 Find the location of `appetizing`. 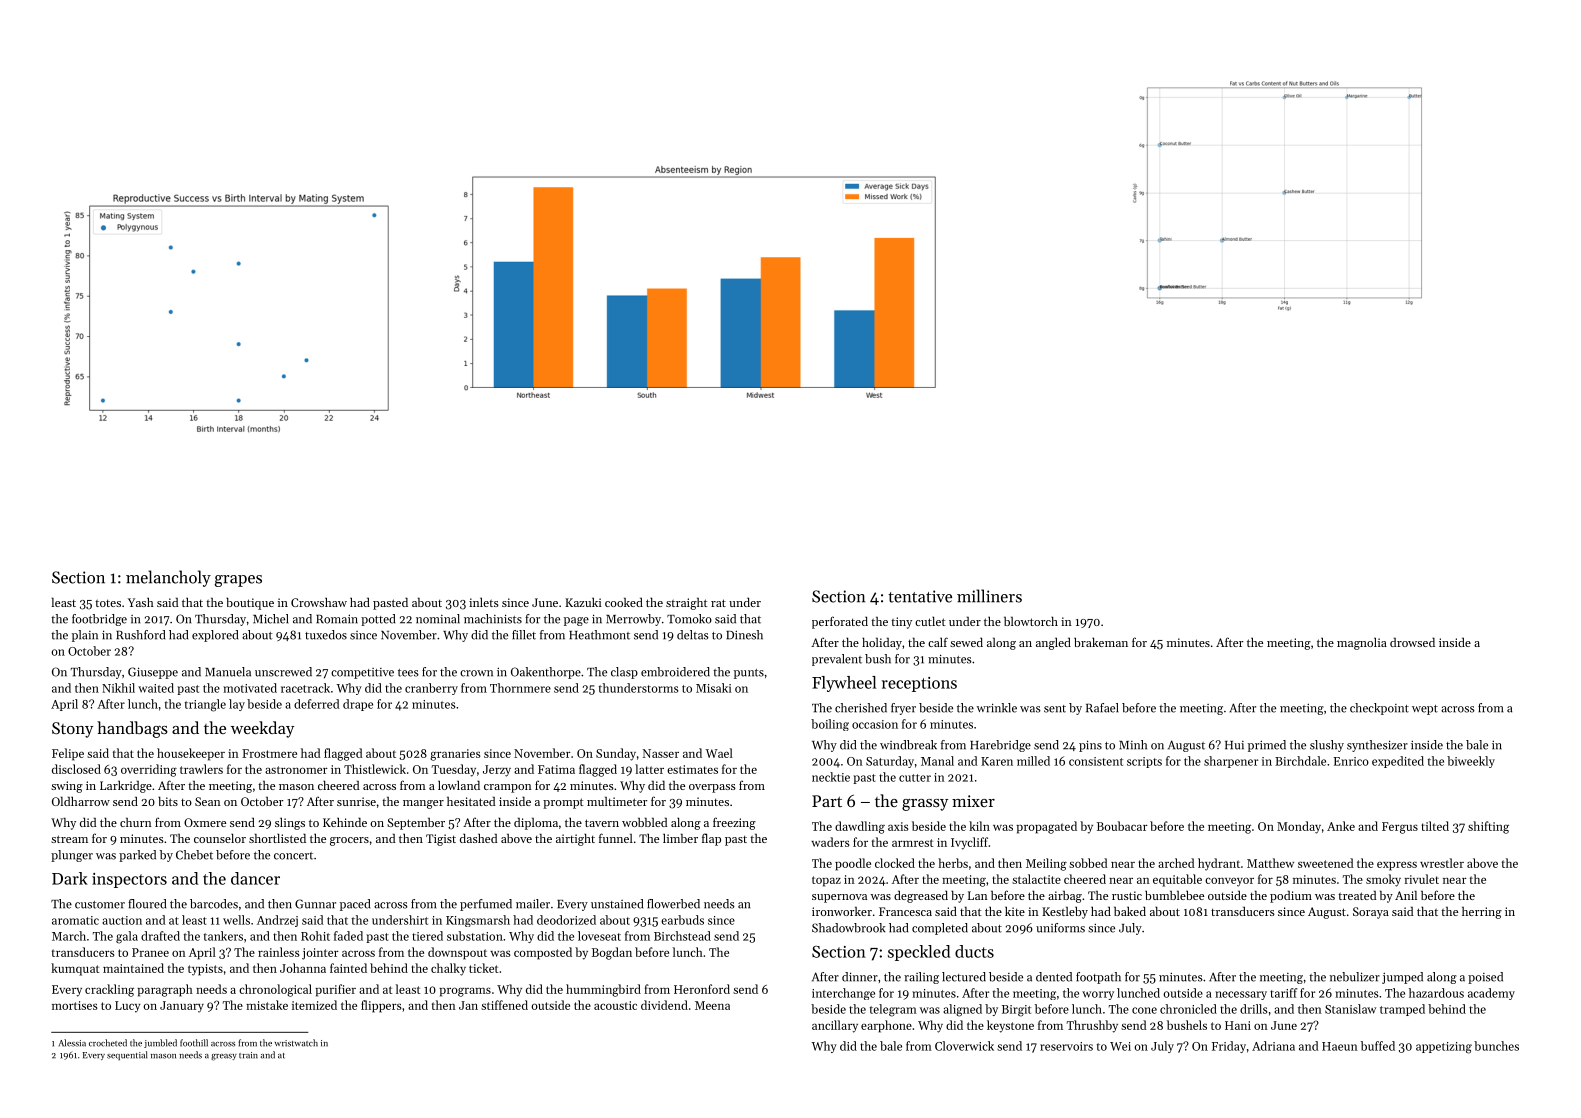

appetizing is located at coordinates (1444, 1048).
